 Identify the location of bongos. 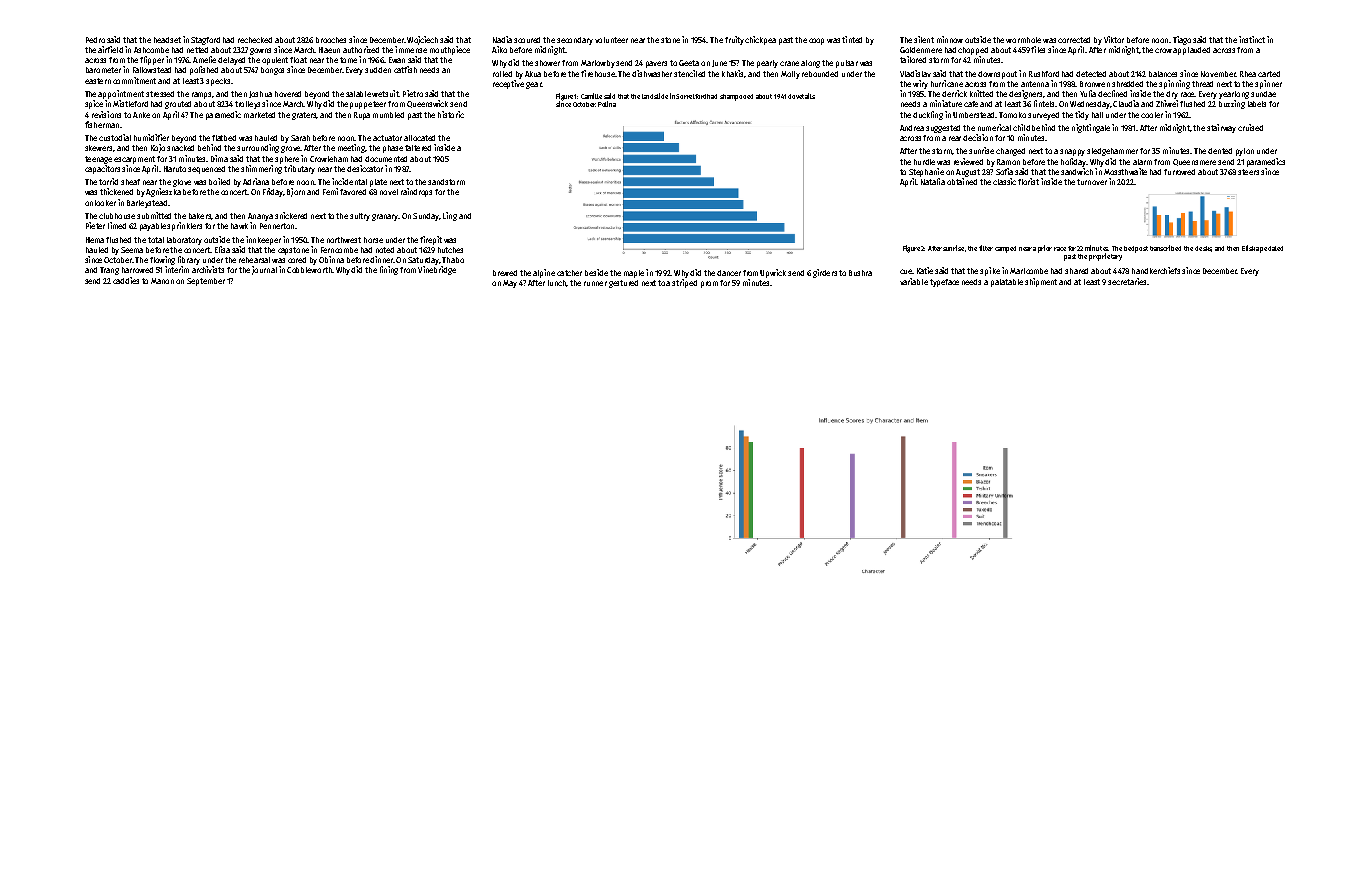
(272, 71).
